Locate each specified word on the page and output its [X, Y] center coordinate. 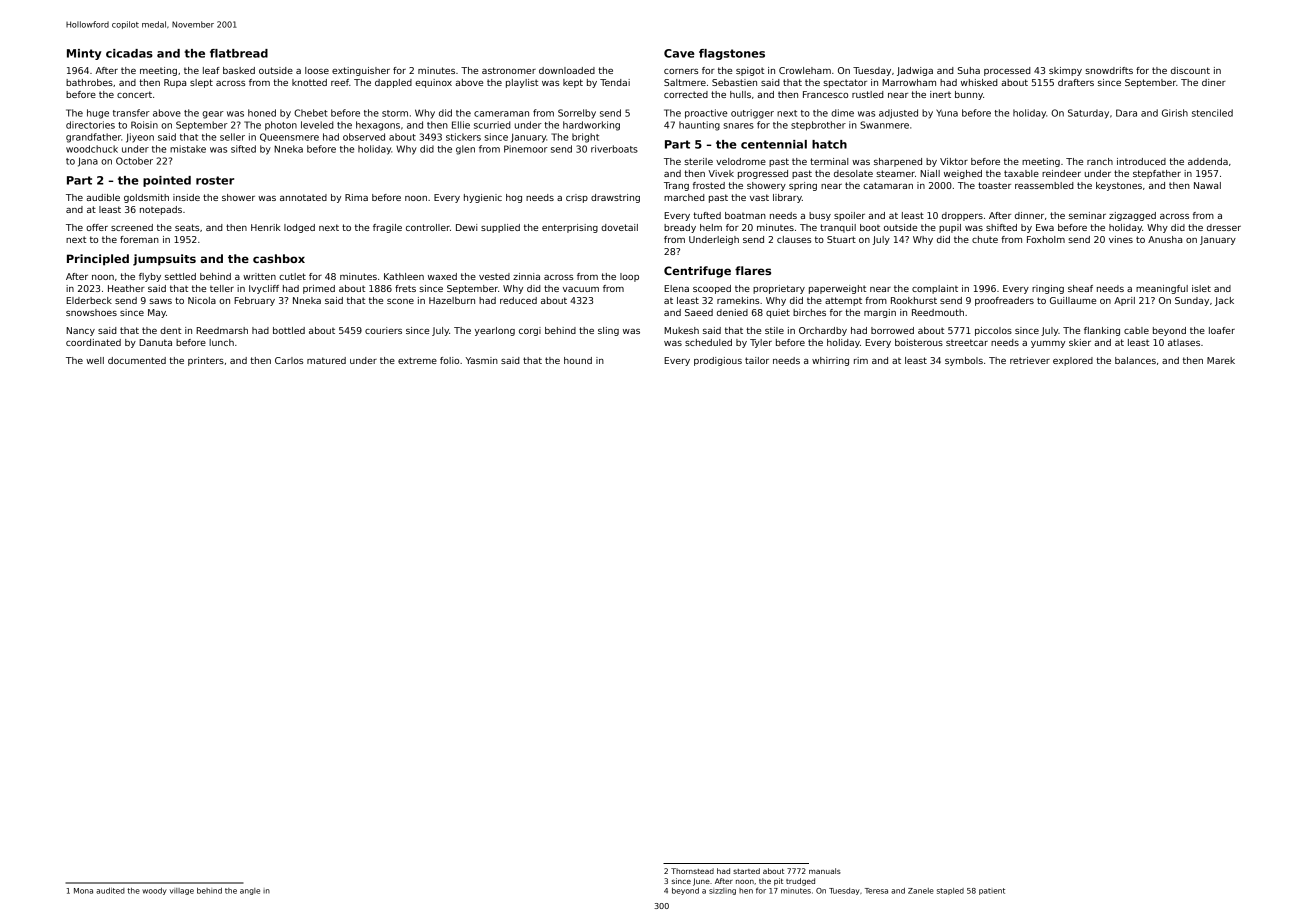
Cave [679, 53]
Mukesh [681, 330]
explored [1073, 361]
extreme [417, 360]
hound [578, 360]
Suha [969, 70]
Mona [83, 891]
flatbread [239, 53]
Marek [1221, 360]
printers [206, 361]
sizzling [722, 891]
